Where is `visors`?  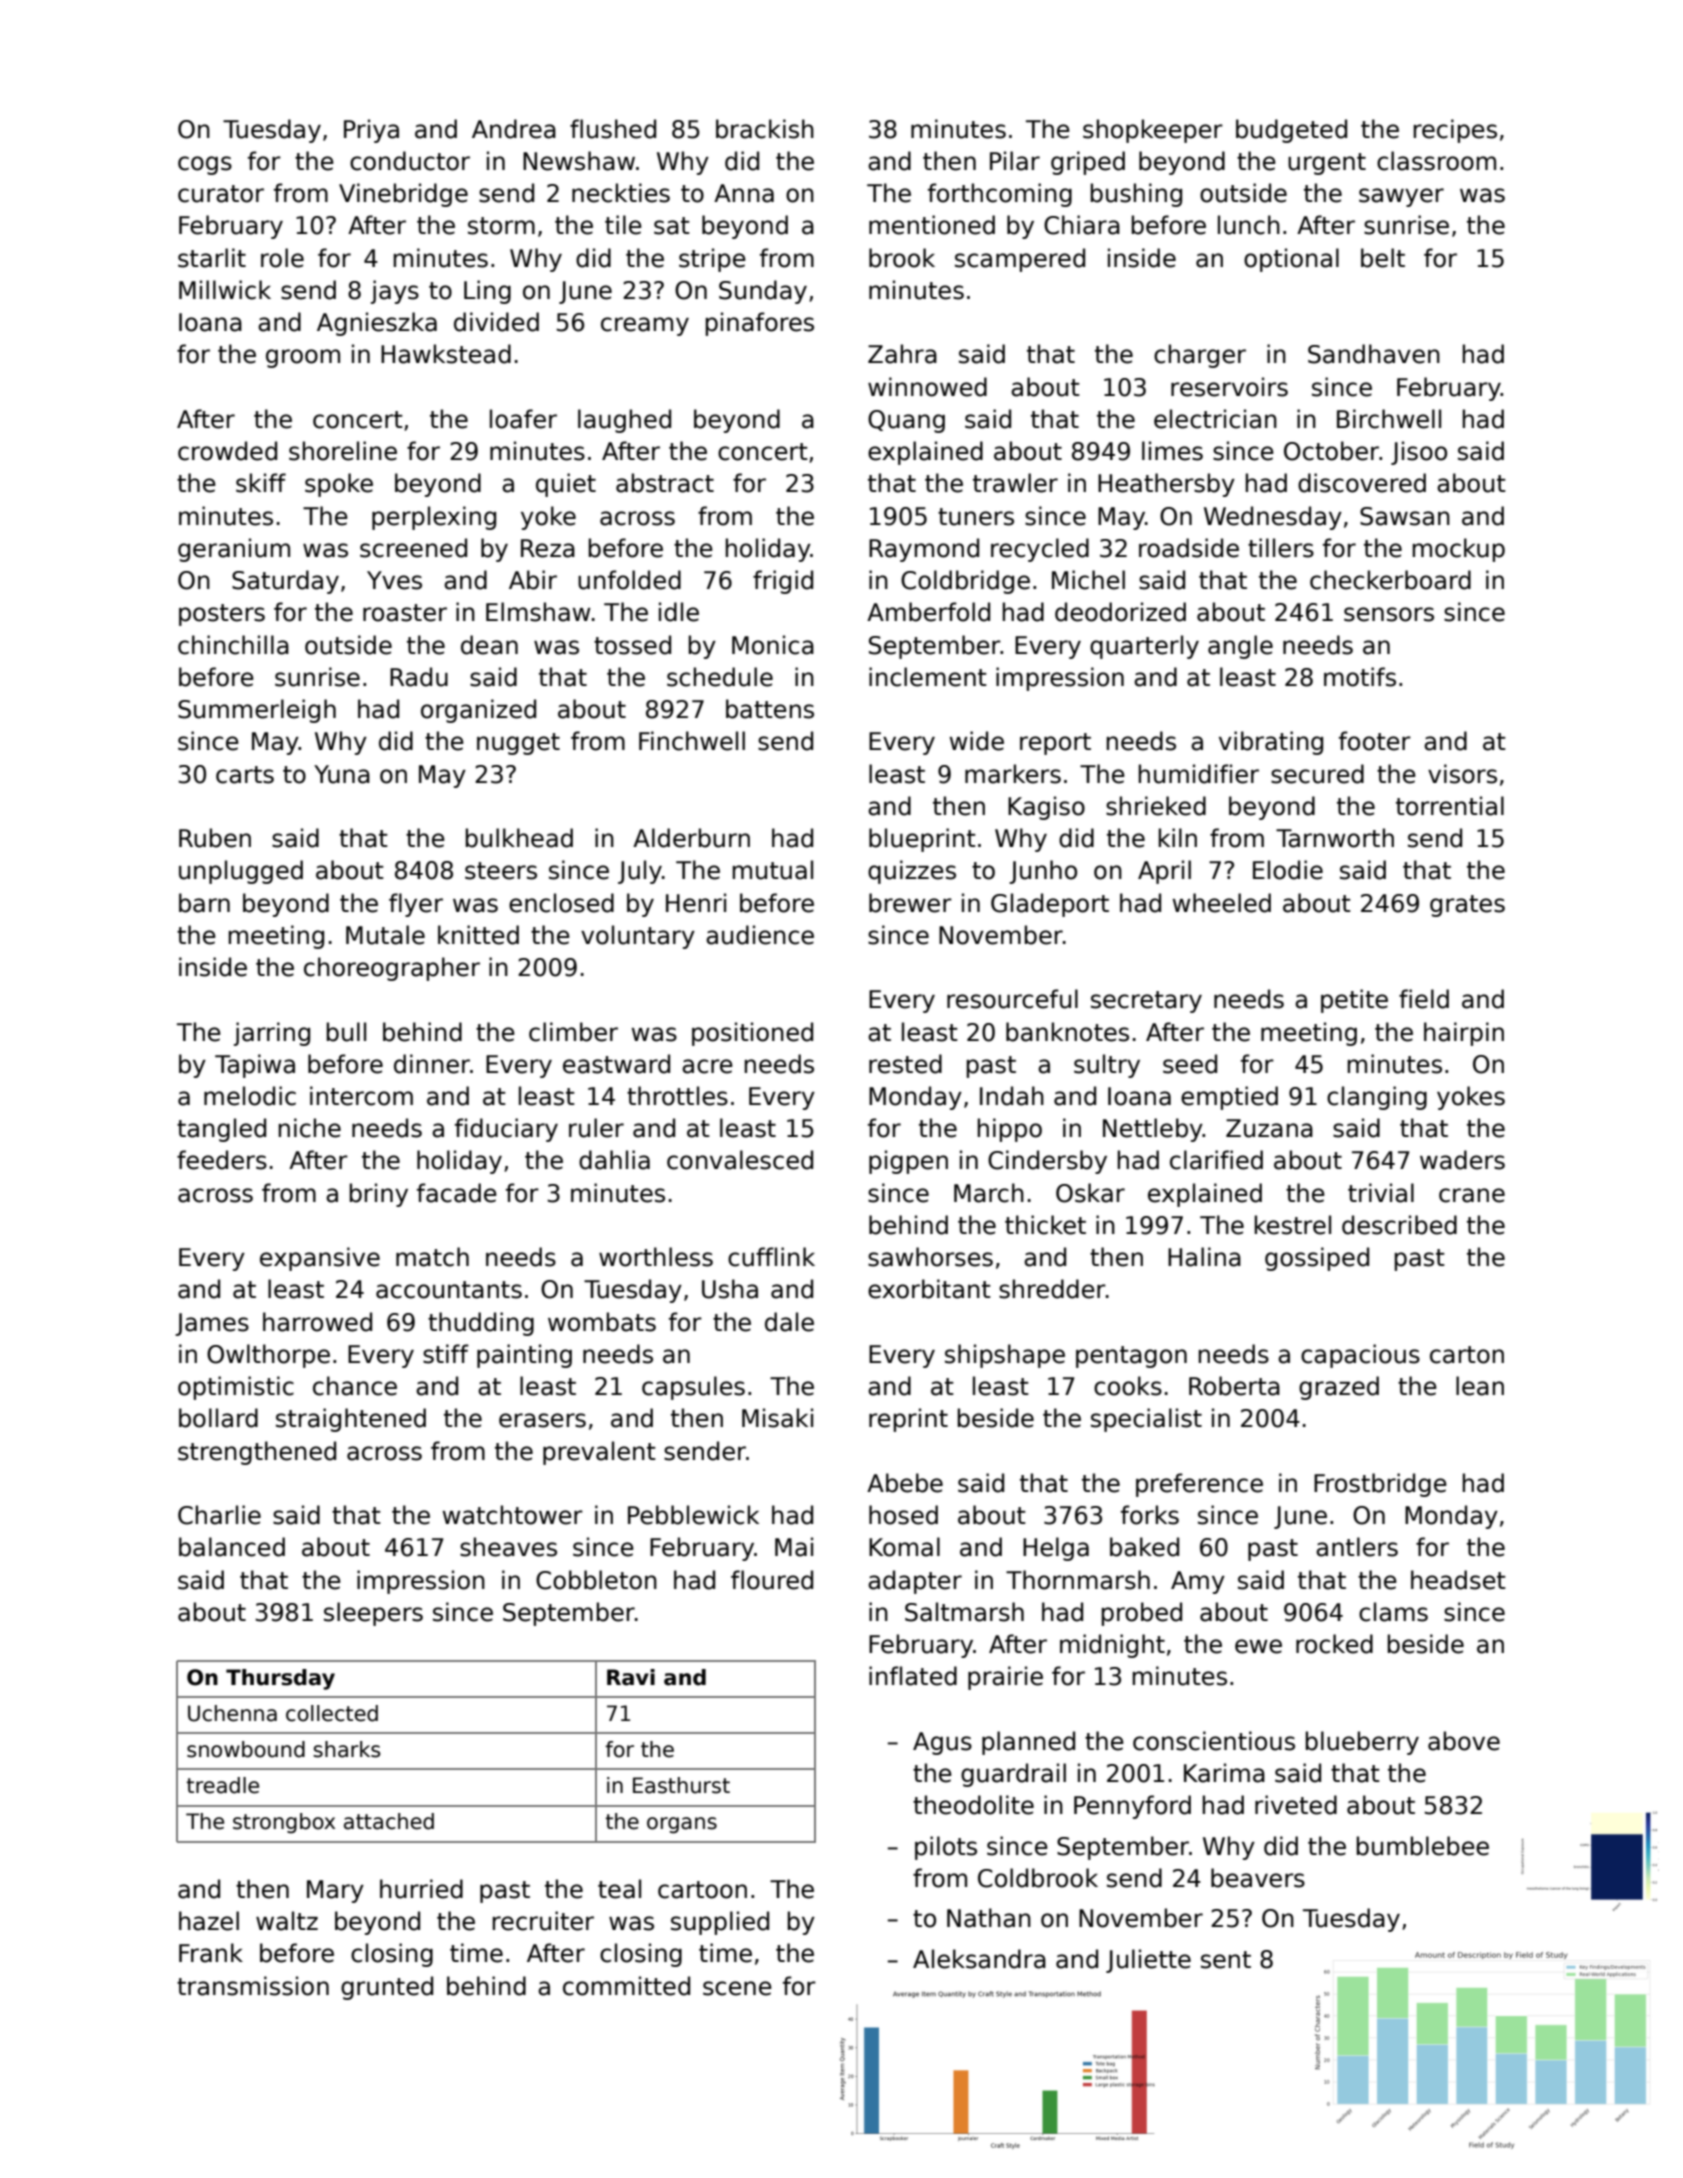 visors is located at coordinates (1462, 774).
